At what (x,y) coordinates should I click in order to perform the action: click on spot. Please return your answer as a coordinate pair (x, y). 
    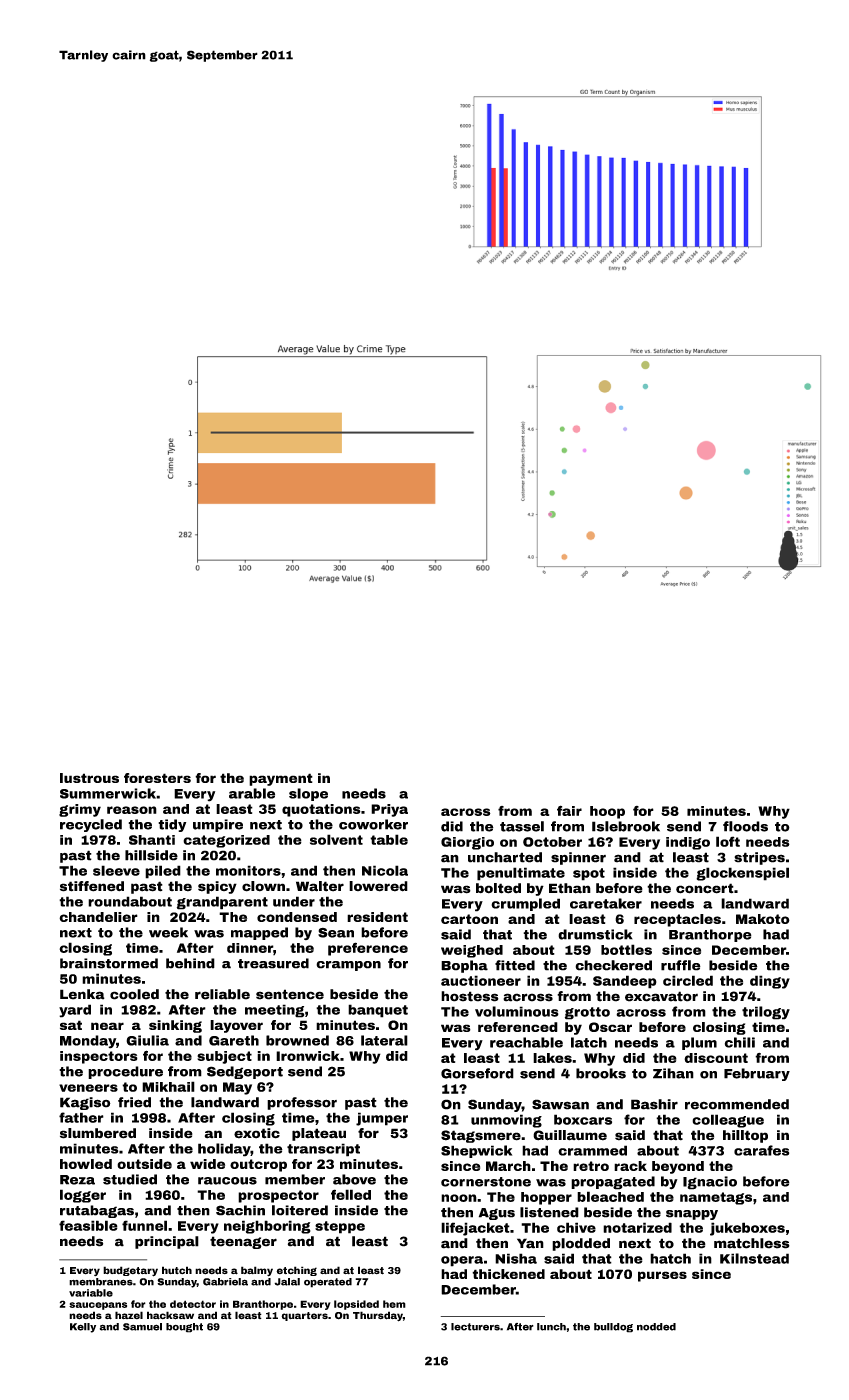
    Looking at the image, I should click on (589, 874).
